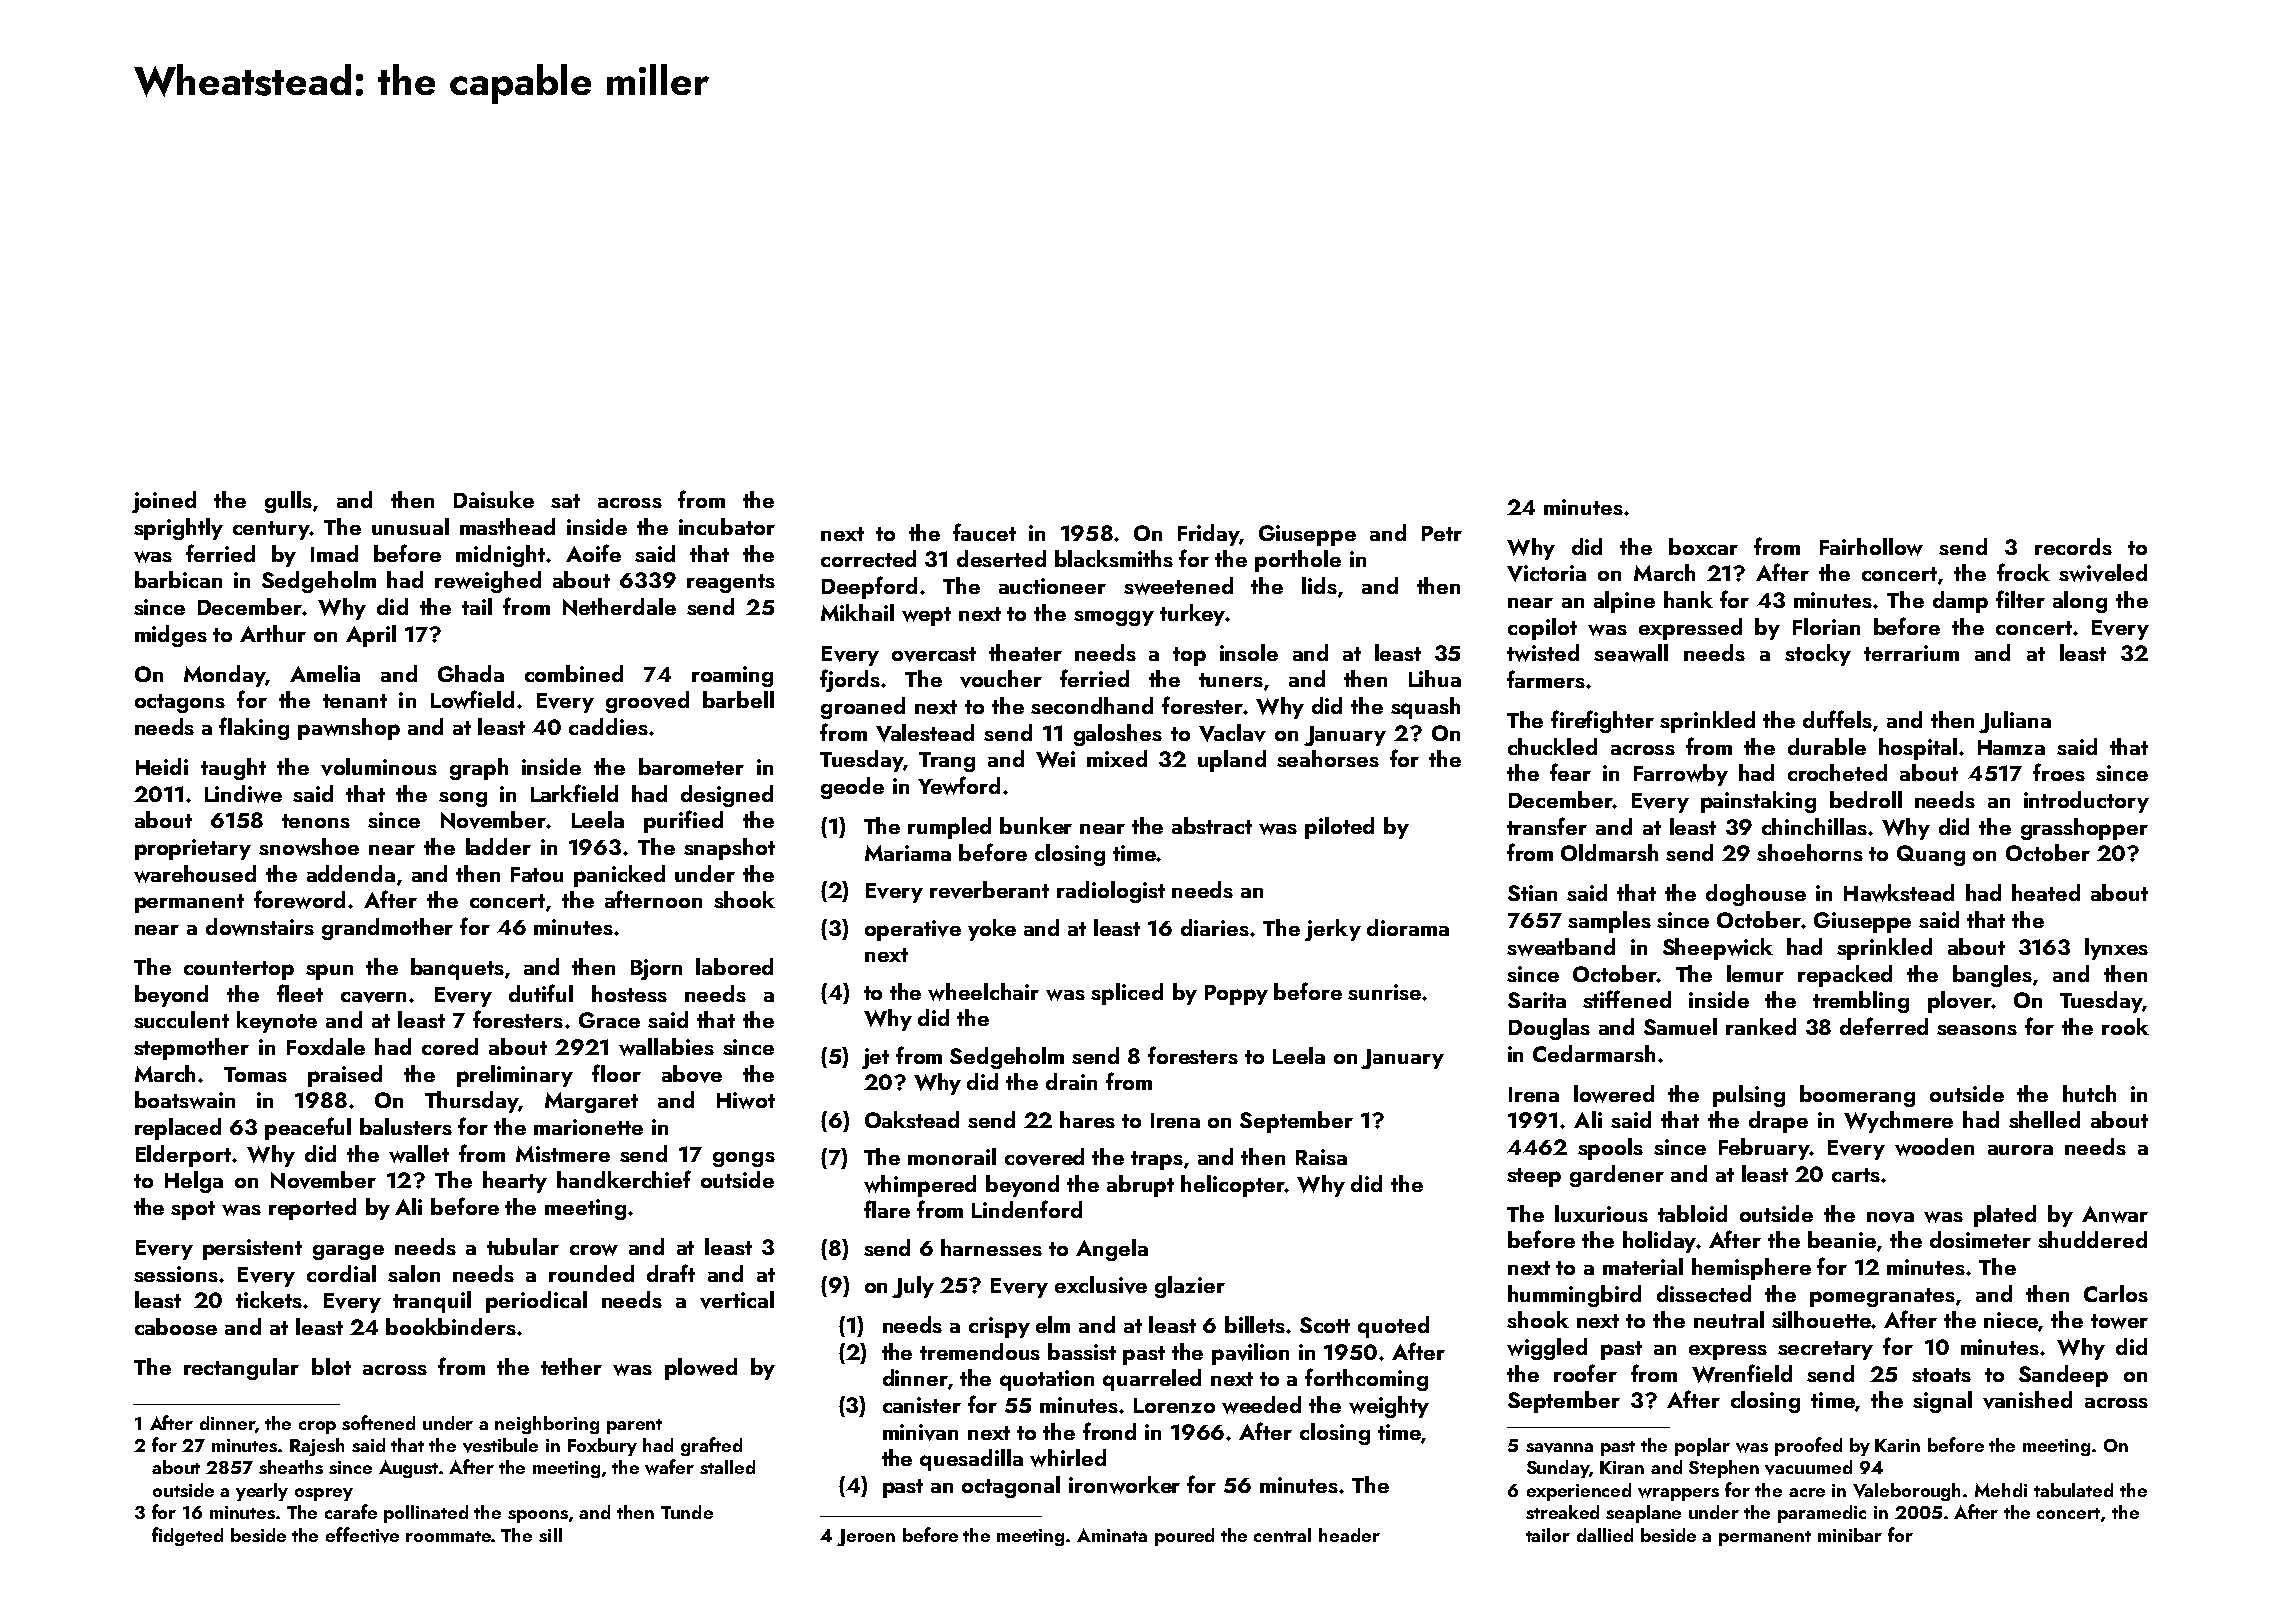 The image size is (2282, 1614). What do you see at coordinates (669, 1467) in the image?
I see `wafer` at bounding box center [669, 1467].
